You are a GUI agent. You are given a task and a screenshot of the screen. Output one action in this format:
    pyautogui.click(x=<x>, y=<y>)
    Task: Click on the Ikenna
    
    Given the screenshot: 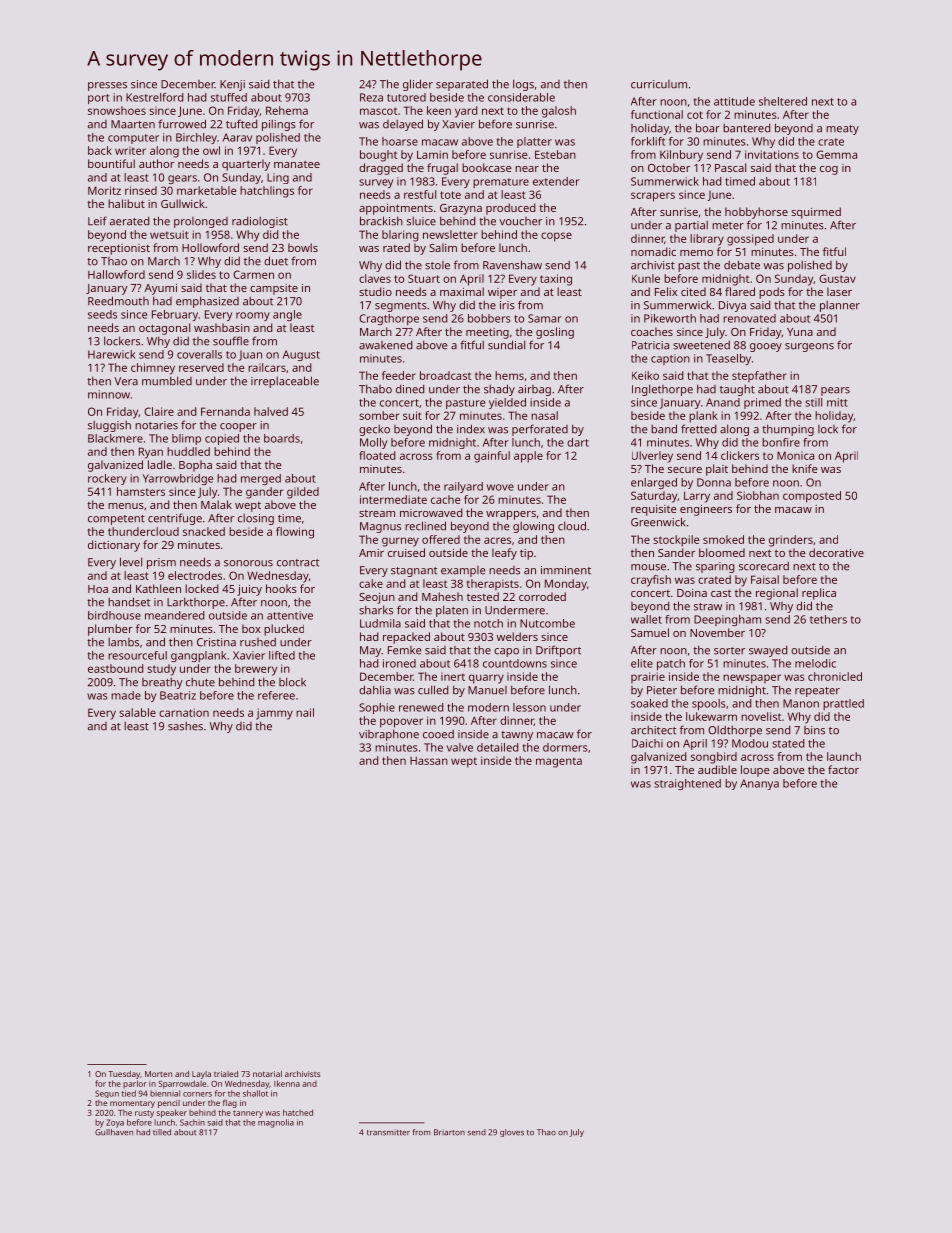 What is the action you would take?
    pyautogui.click(x=287, y=1083)
